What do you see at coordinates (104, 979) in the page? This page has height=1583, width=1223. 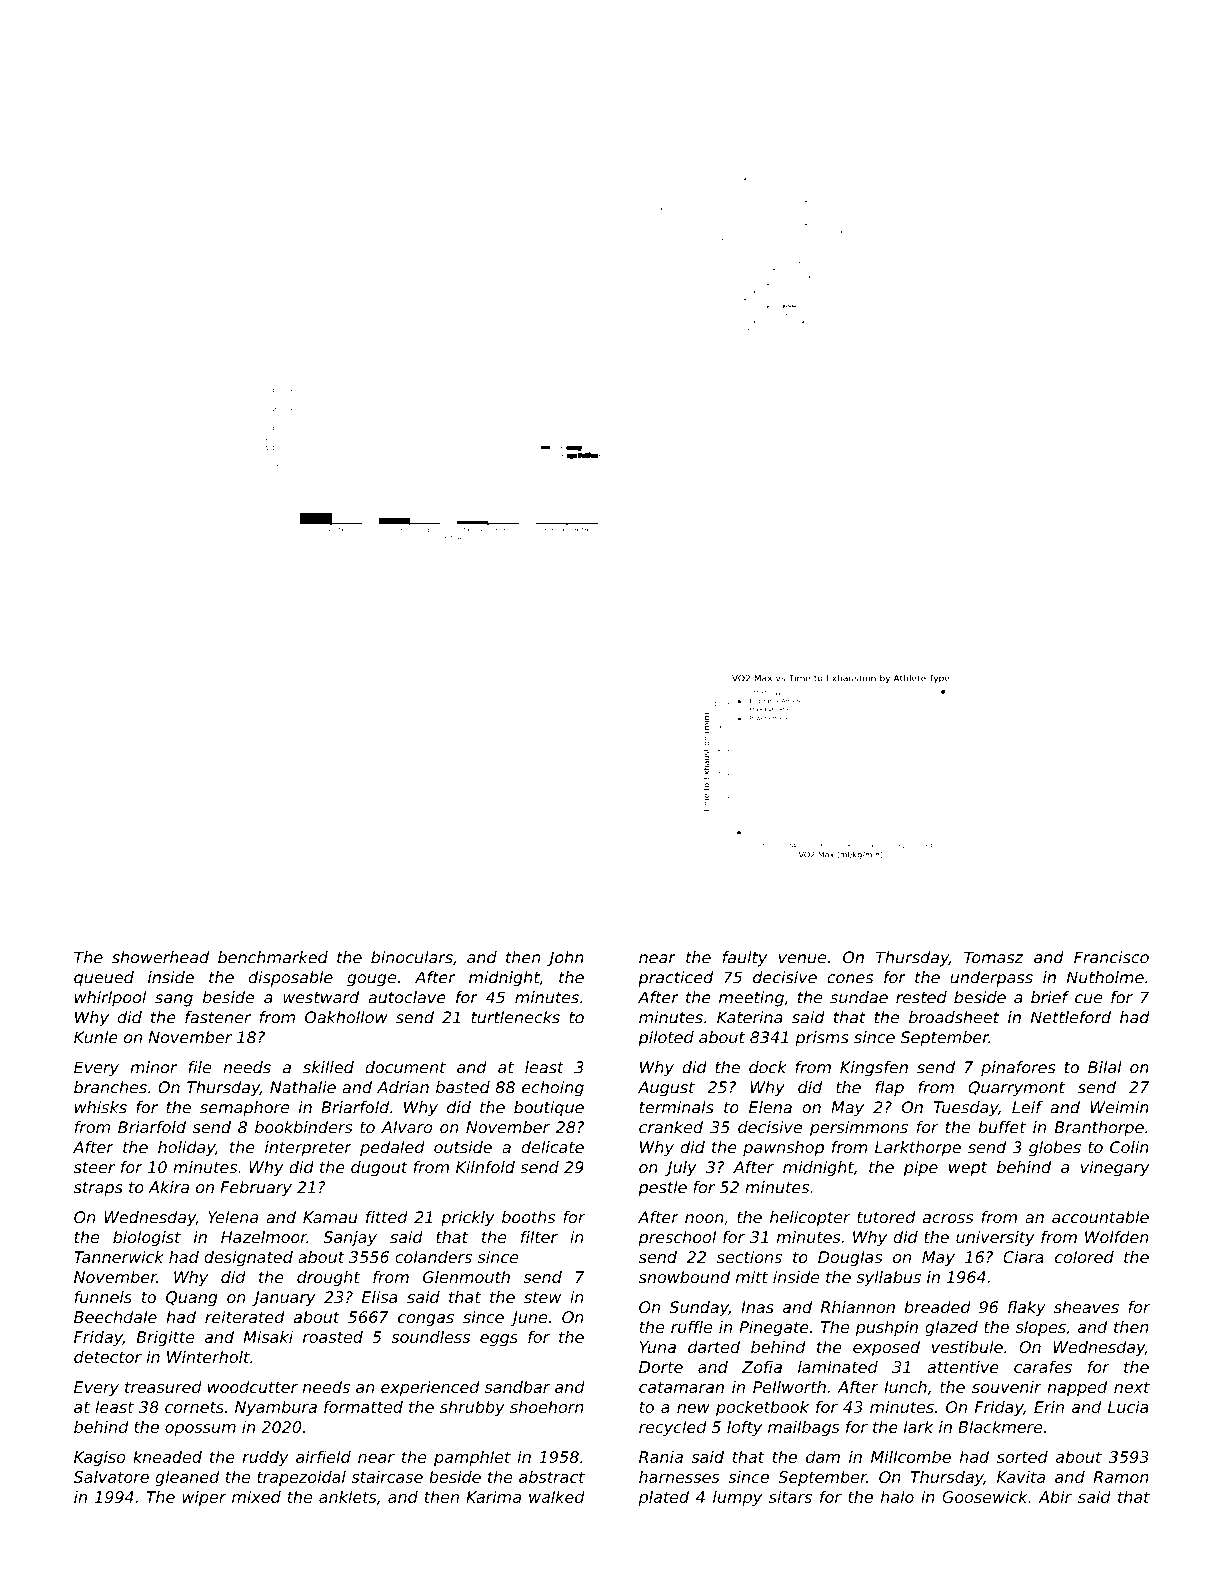 I see `queued` at bounding box center [104, 979].
